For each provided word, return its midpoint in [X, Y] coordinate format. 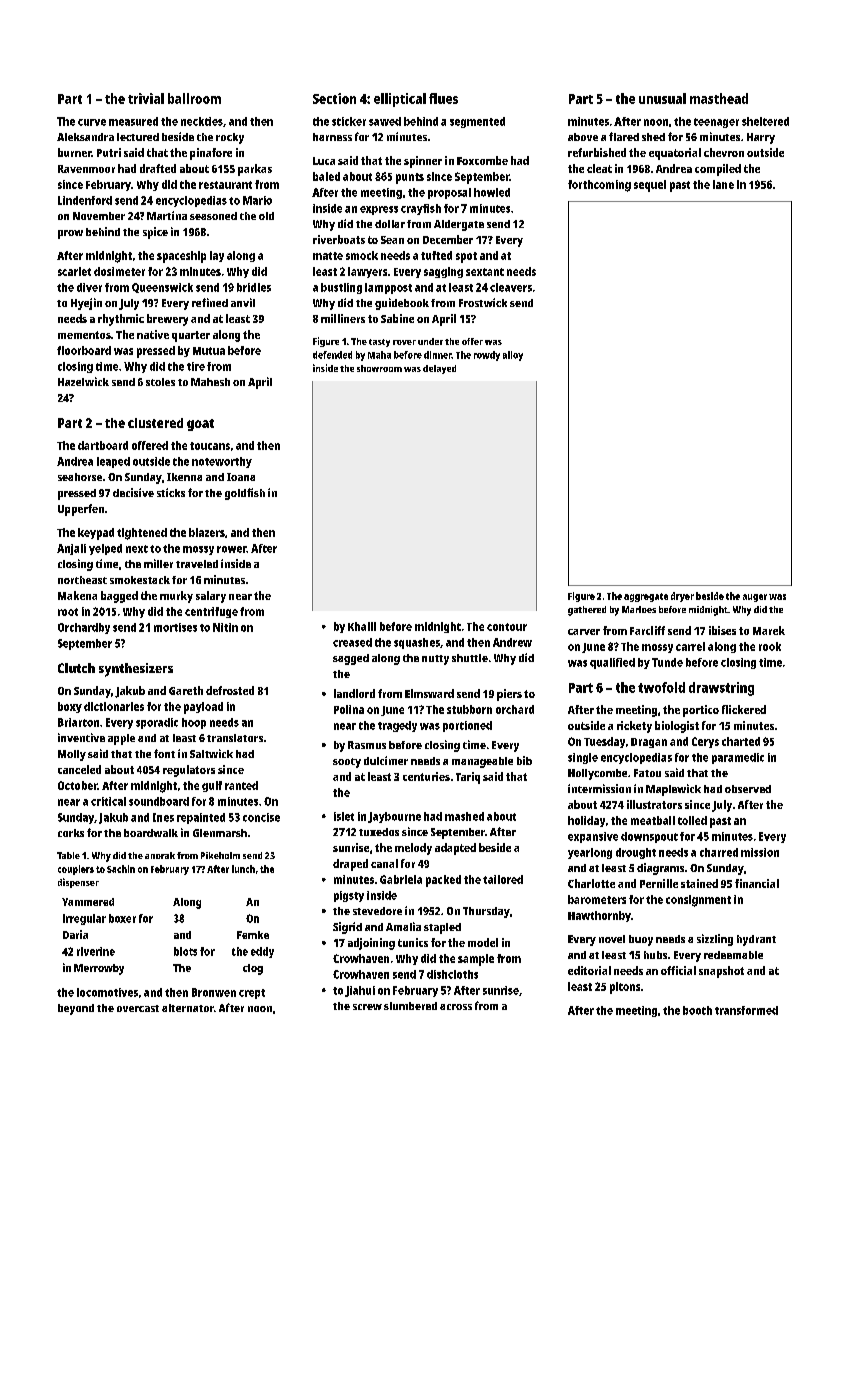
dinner [438, 355]
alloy [513, 356]
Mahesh [210, 382]
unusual [662, 98]
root [68, 612]
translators [235, 738]
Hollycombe [597, 774]
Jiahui [360, 991]
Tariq [468, 778]
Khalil [362, 626]
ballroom [194, 98]
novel [612, 939]
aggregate [646, 597]
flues [443, 98]
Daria [75, 934]
